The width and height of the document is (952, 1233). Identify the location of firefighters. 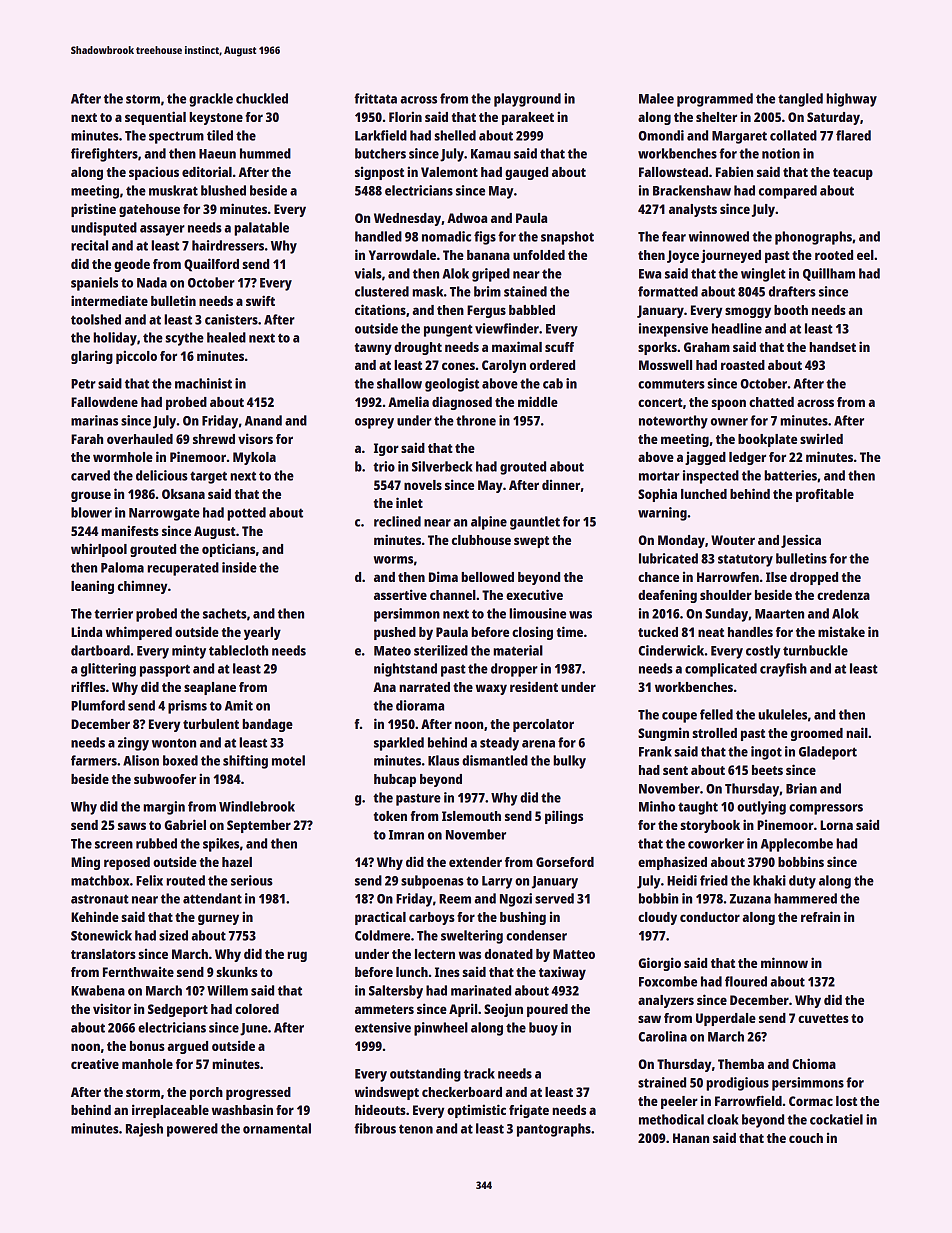
(104, 155).
